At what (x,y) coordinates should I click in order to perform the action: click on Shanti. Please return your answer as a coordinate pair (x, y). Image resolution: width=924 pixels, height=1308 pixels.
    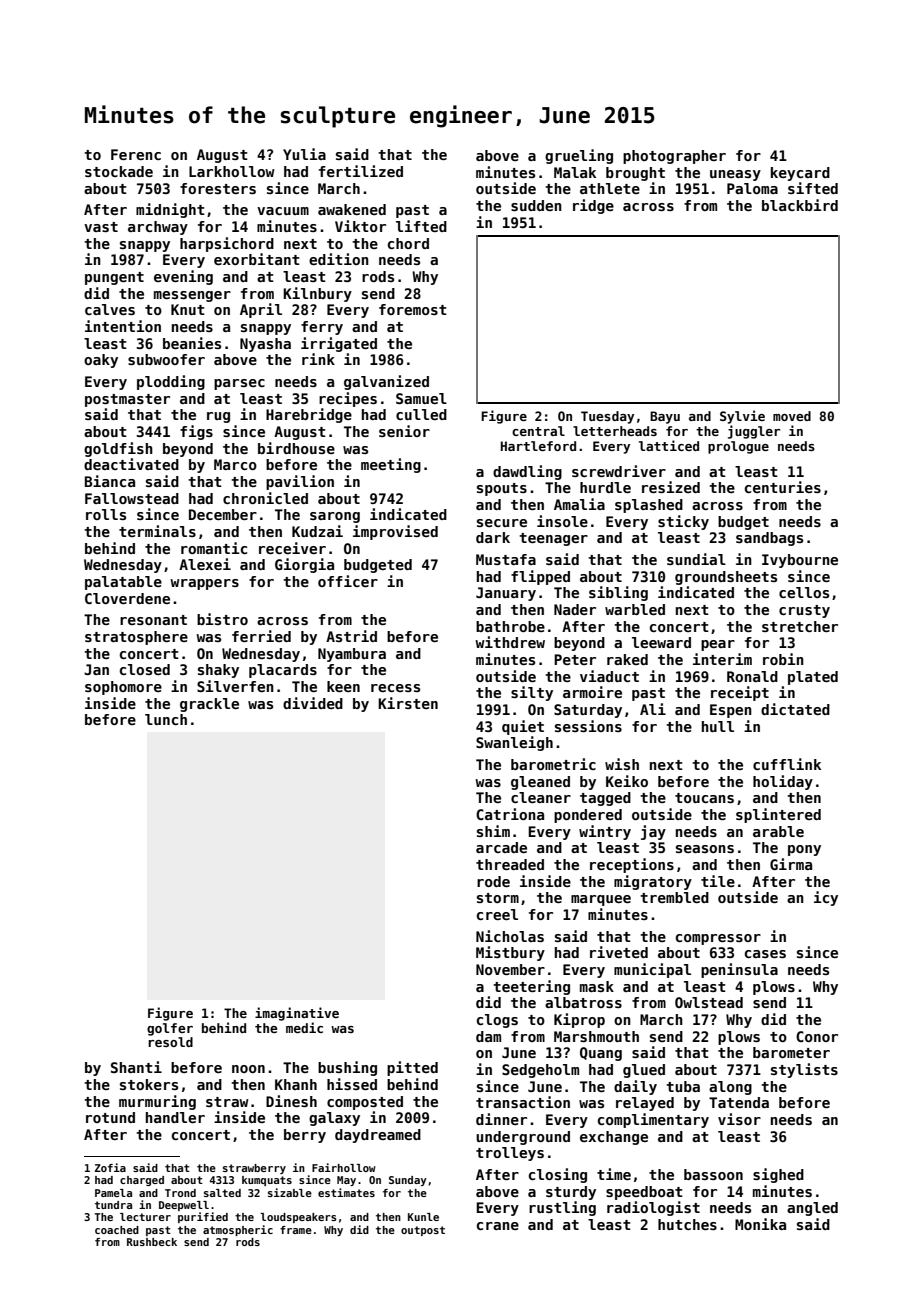
    Looking at the image, I should click on (136, 1067).
